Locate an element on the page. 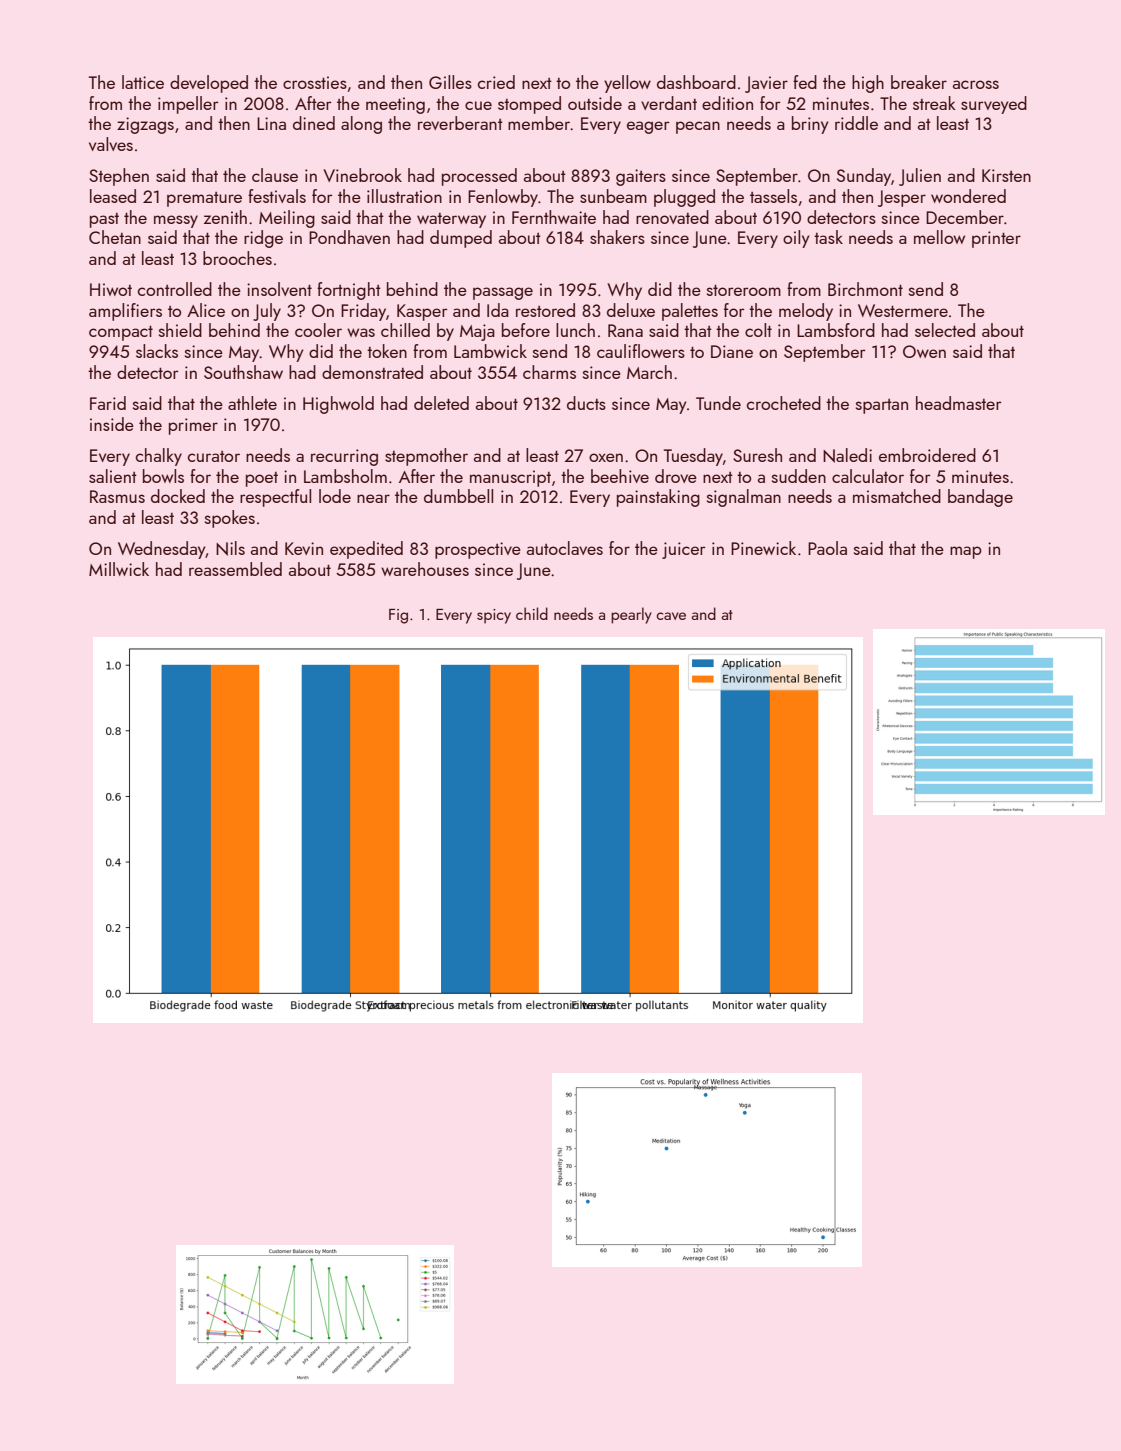  zigzags is located at coordinates (145, 125).
